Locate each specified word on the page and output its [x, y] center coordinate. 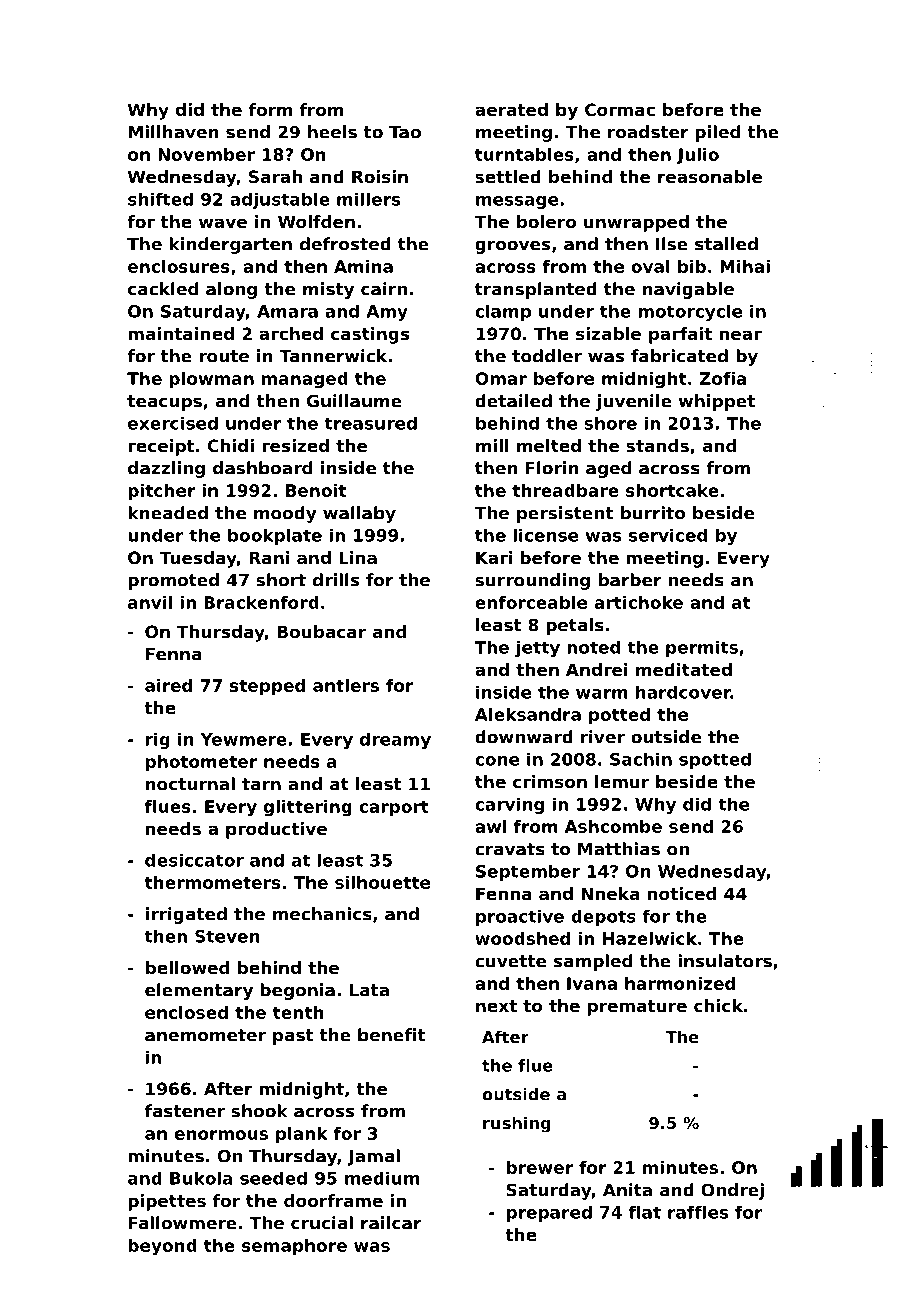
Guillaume [354, 401]
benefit [391, 1035]
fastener [185, 1111]
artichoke [639, 602]
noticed [682, 893]
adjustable [280, 201]
